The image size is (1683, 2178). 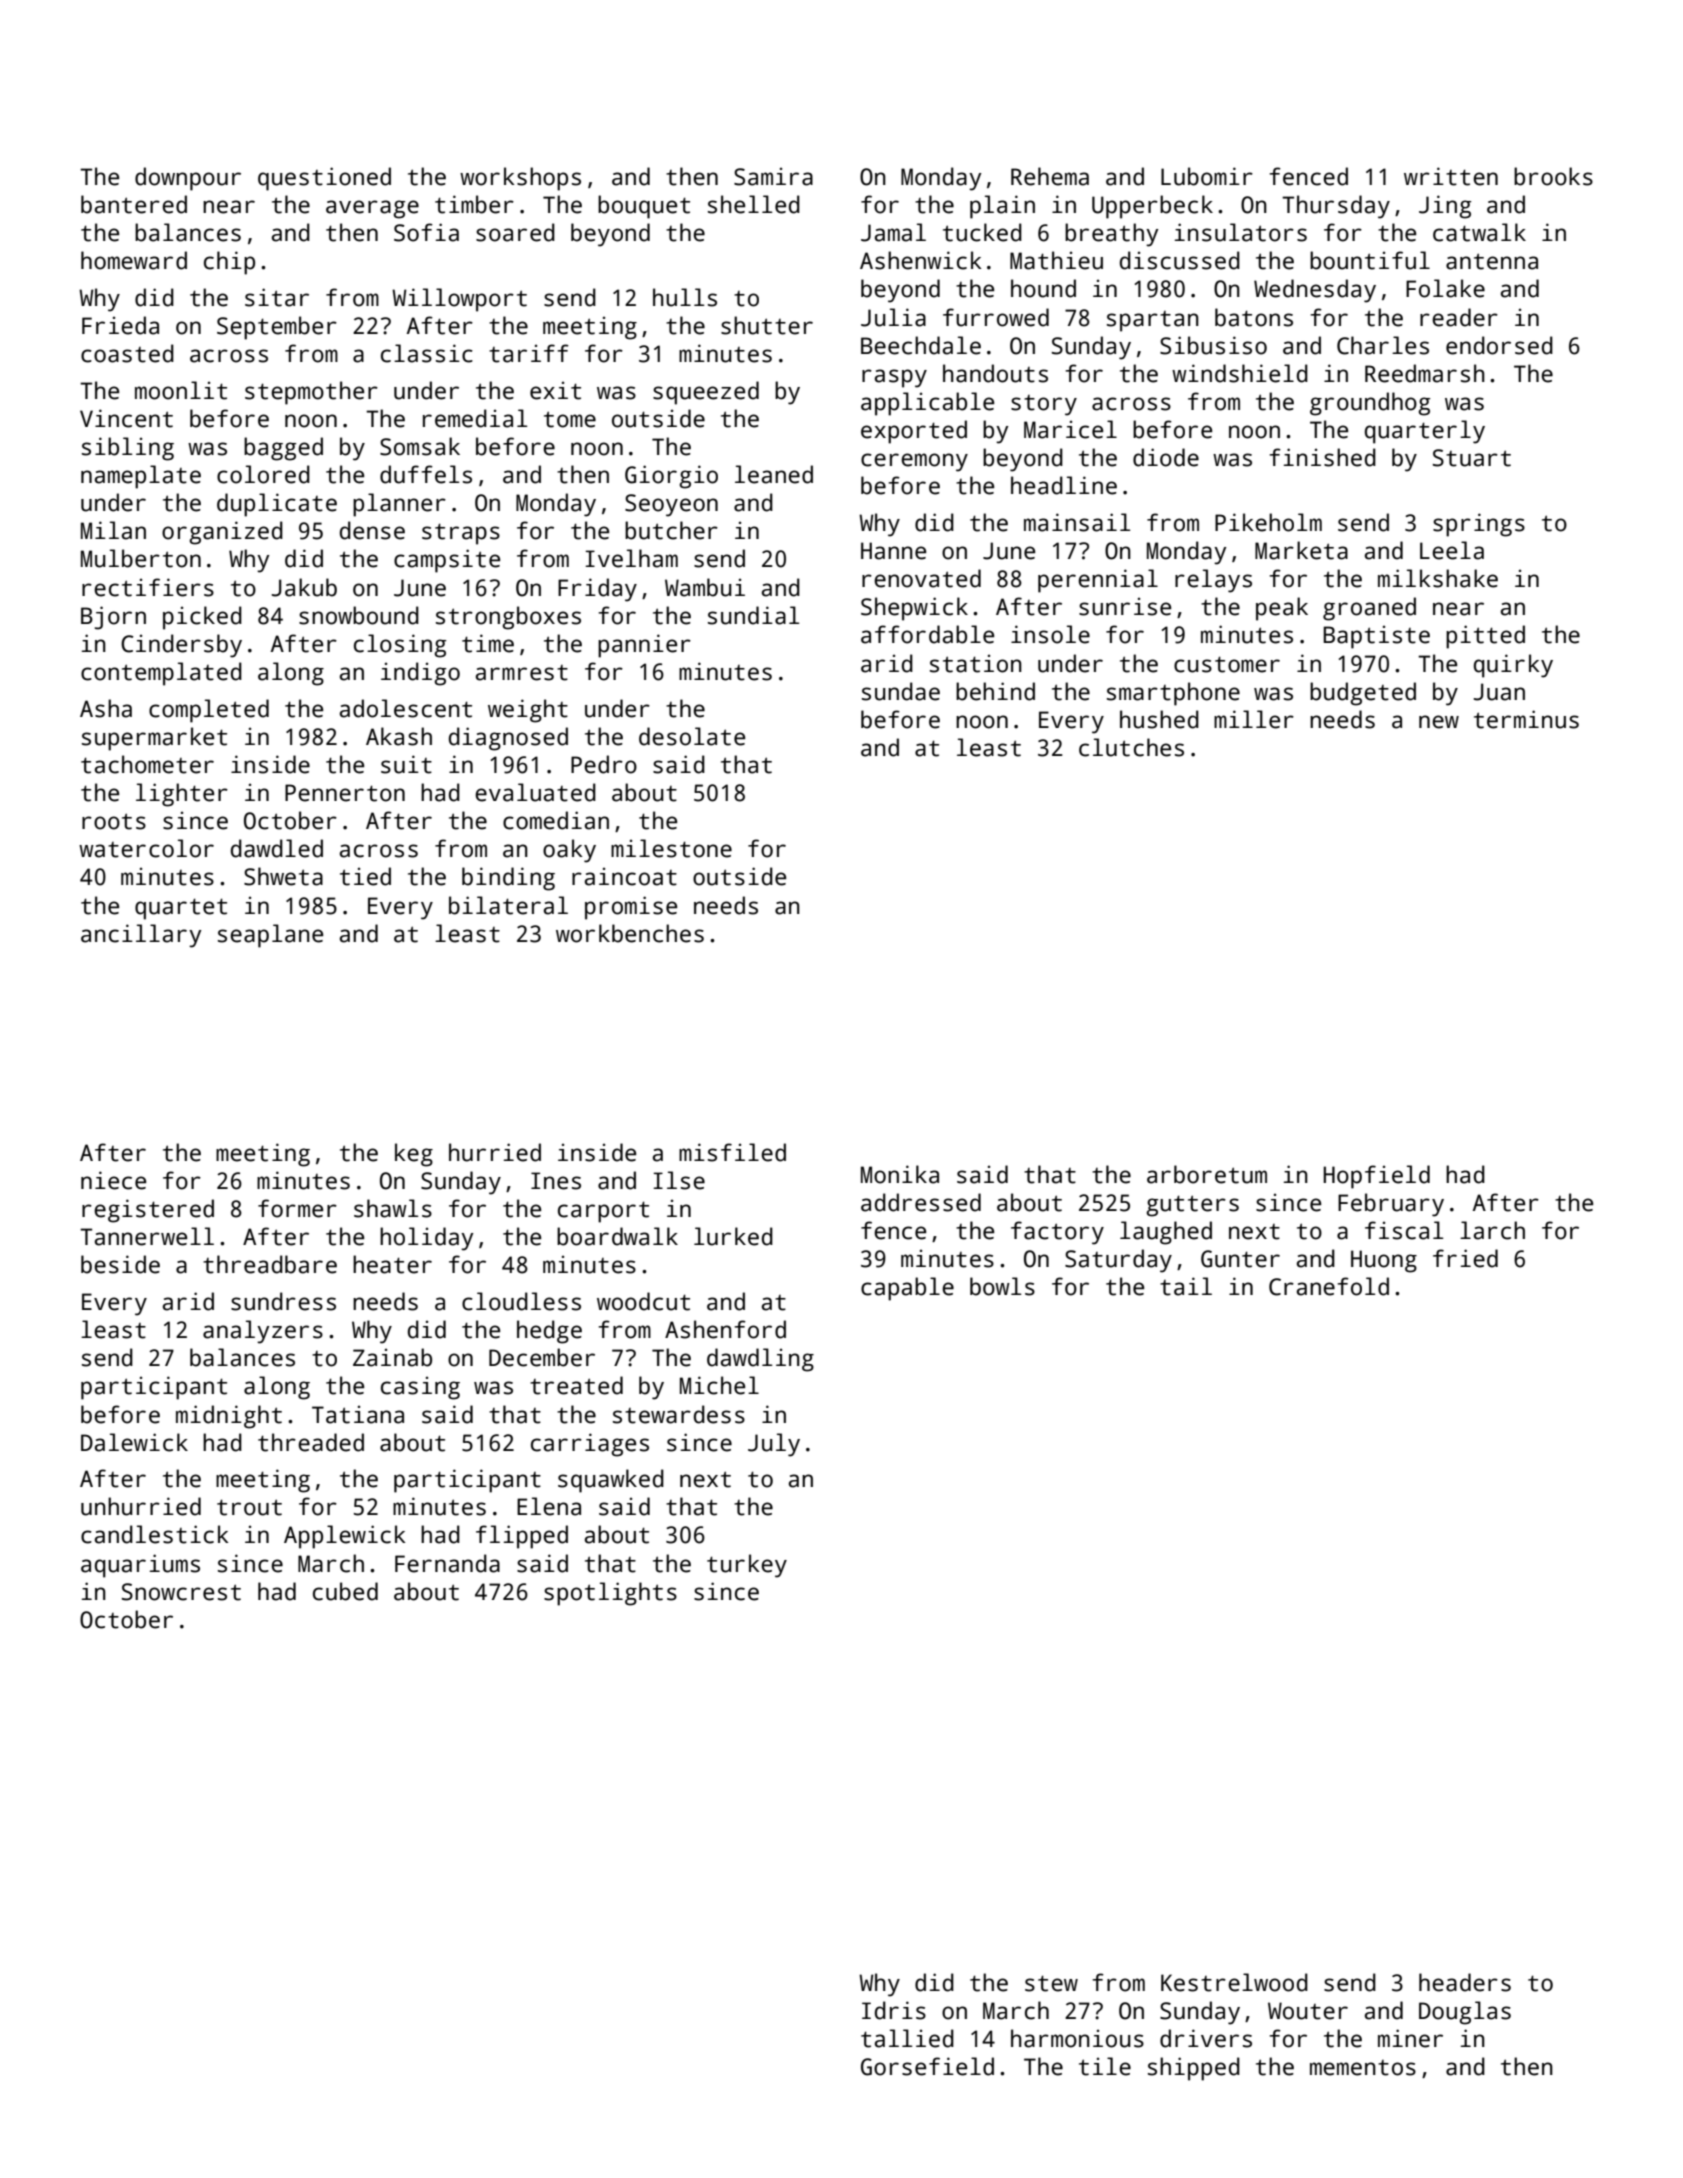 I want to click on Snowcrest, so click(x=181, y=1592).
